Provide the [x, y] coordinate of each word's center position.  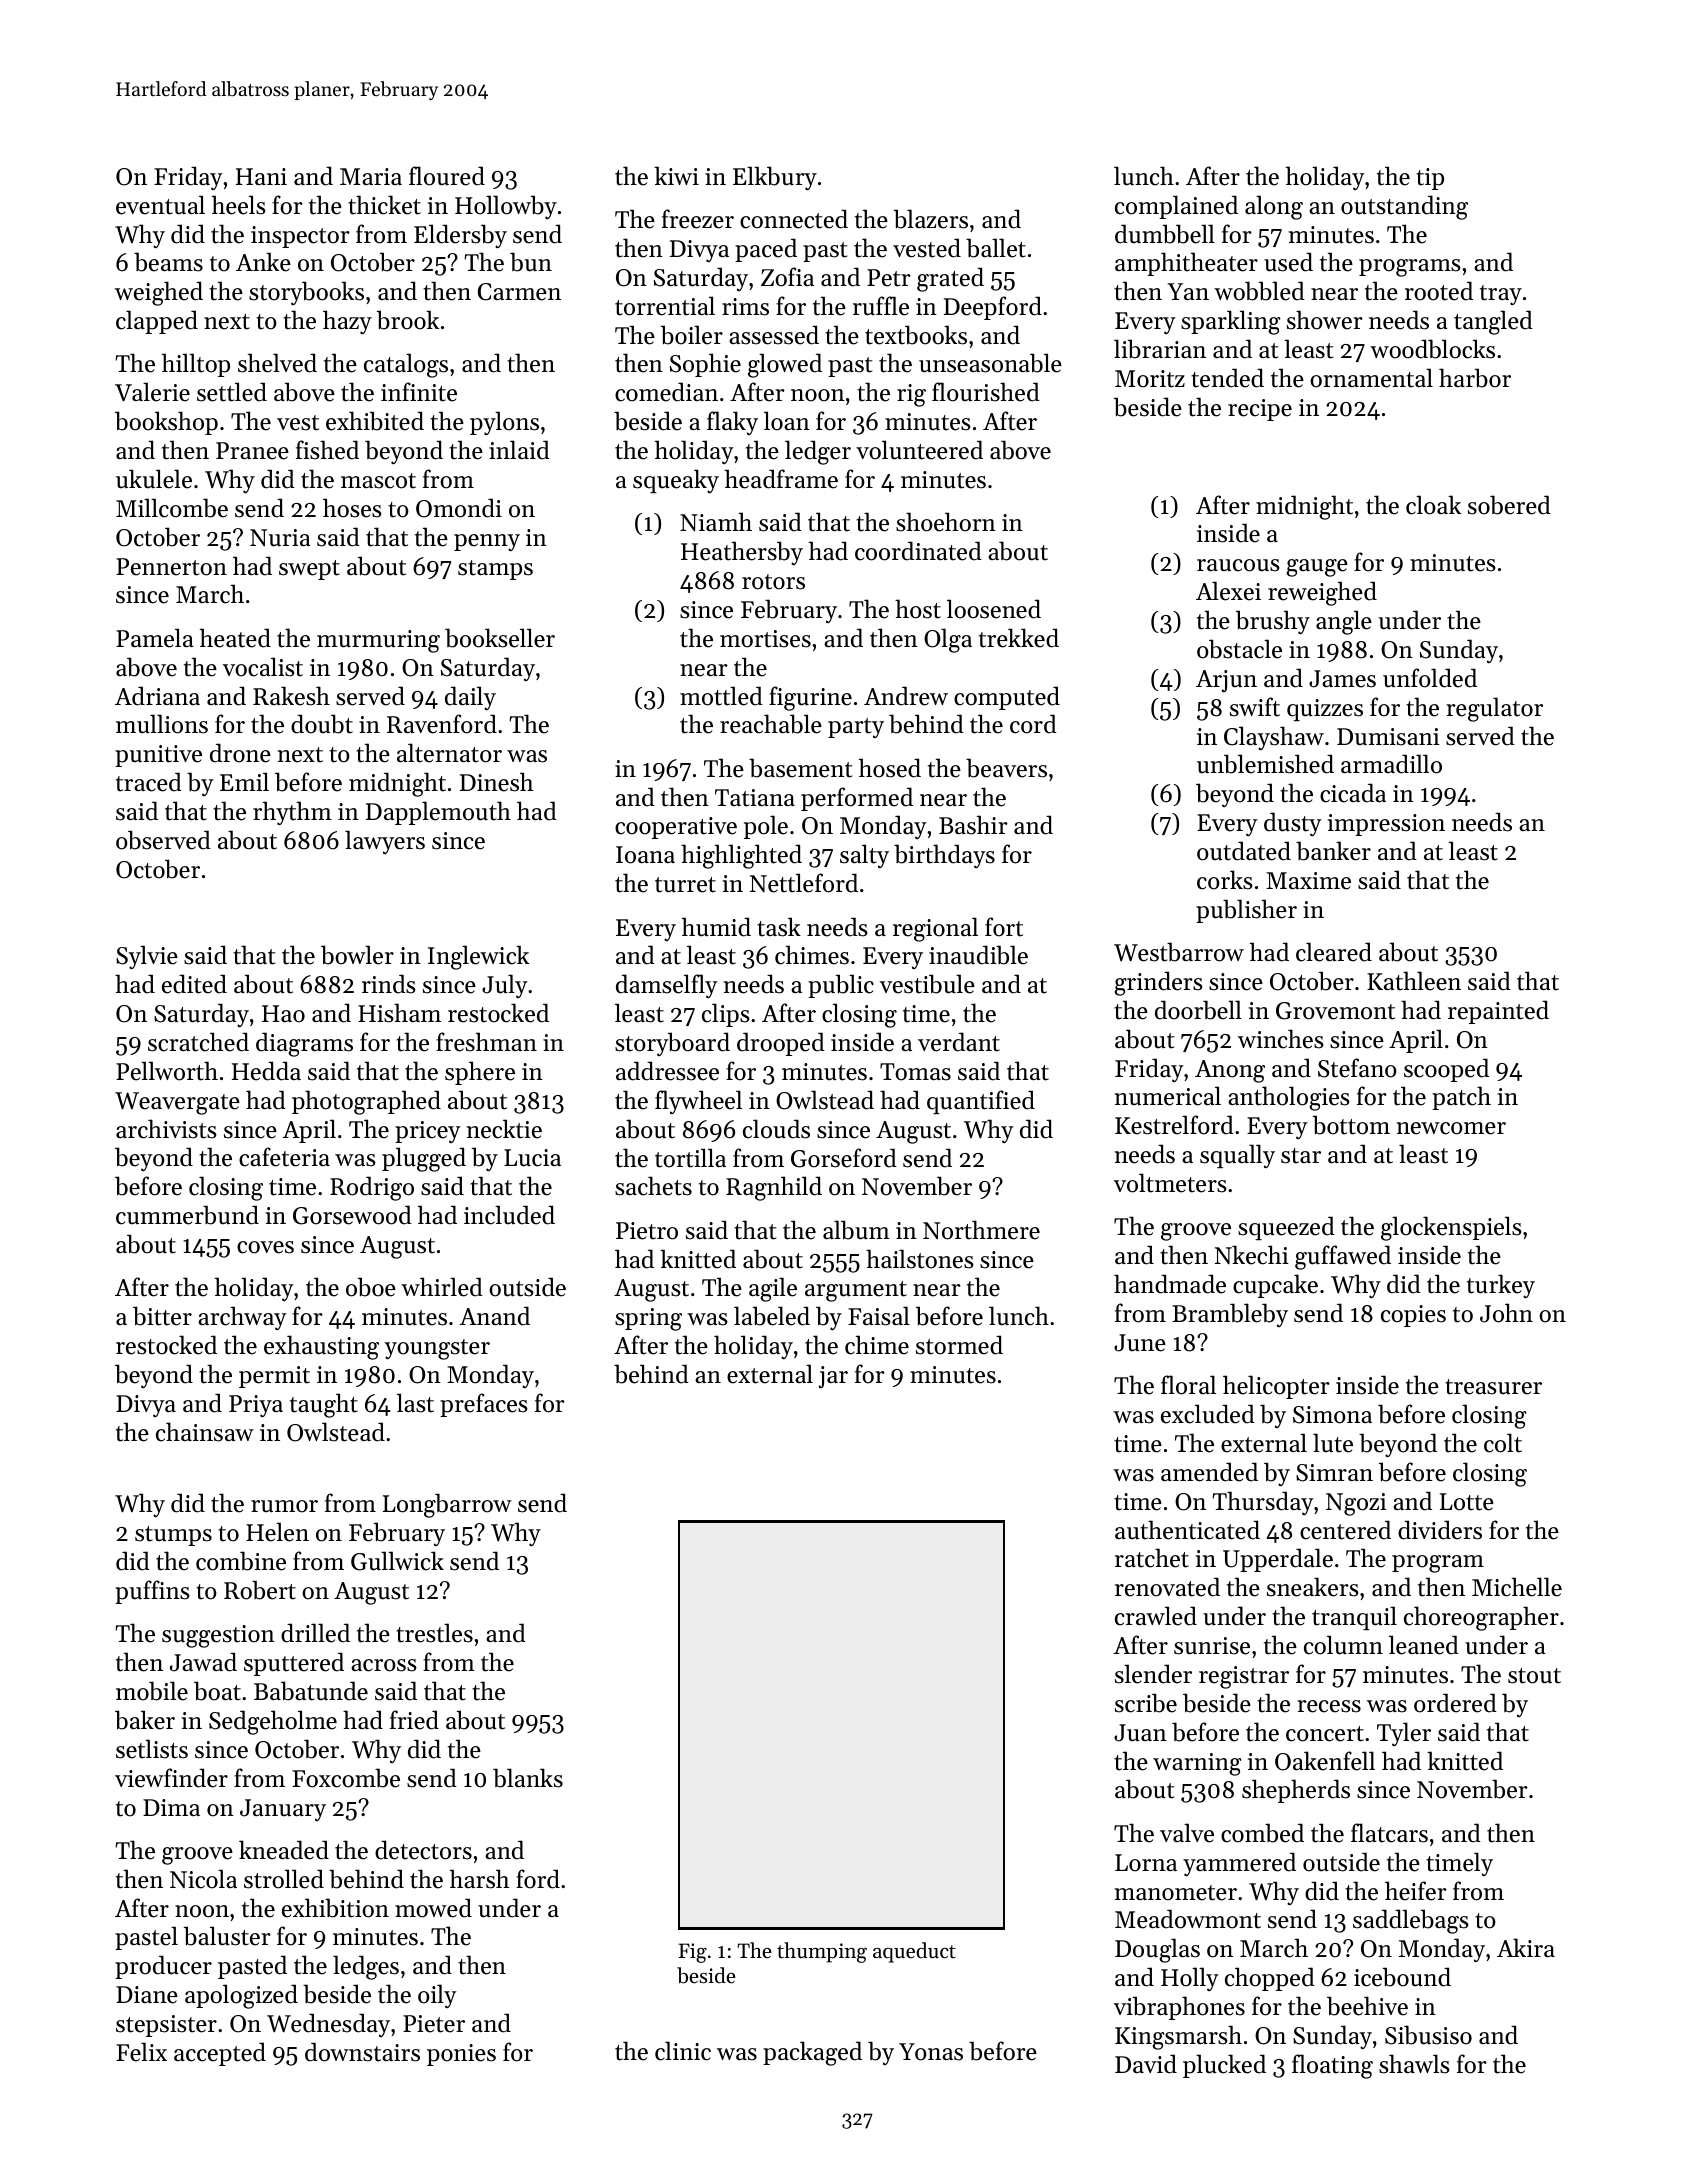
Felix [141, 2052]
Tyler [1404, 1734]
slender [1153, 1674]
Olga [948, 640]
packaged [812, 2053]
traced [149, 782]
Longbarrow [447, 1505]
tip [1430, 179]
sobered [1509, 505]
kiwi [676, 175]
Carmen [519, 292]
